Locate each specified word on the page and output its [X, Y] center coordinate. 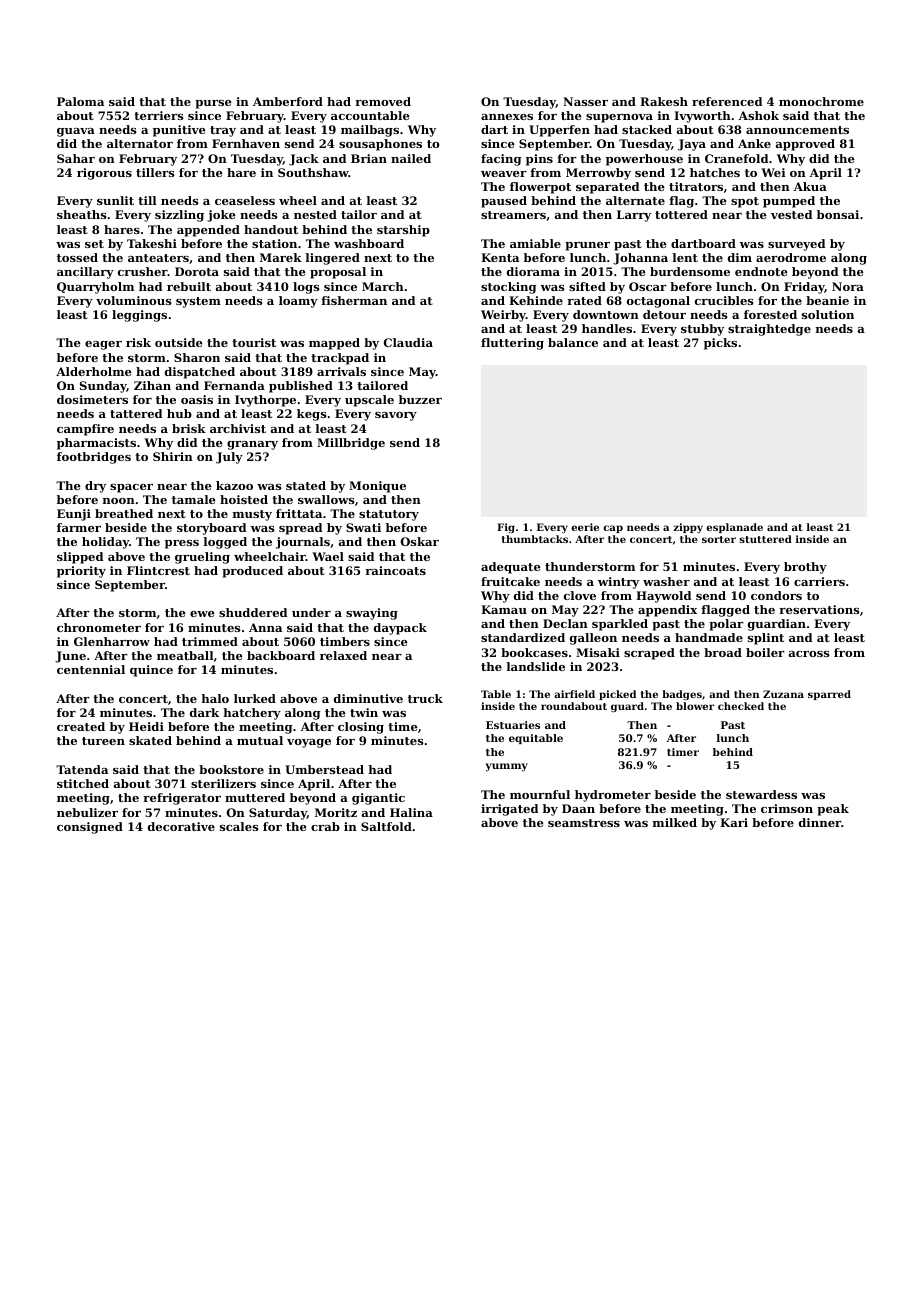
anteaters [158, 258]
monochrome [821, 101]
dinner [820, 822]
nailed [411, 158]
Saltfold [386, 826]
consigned [90, 828]
